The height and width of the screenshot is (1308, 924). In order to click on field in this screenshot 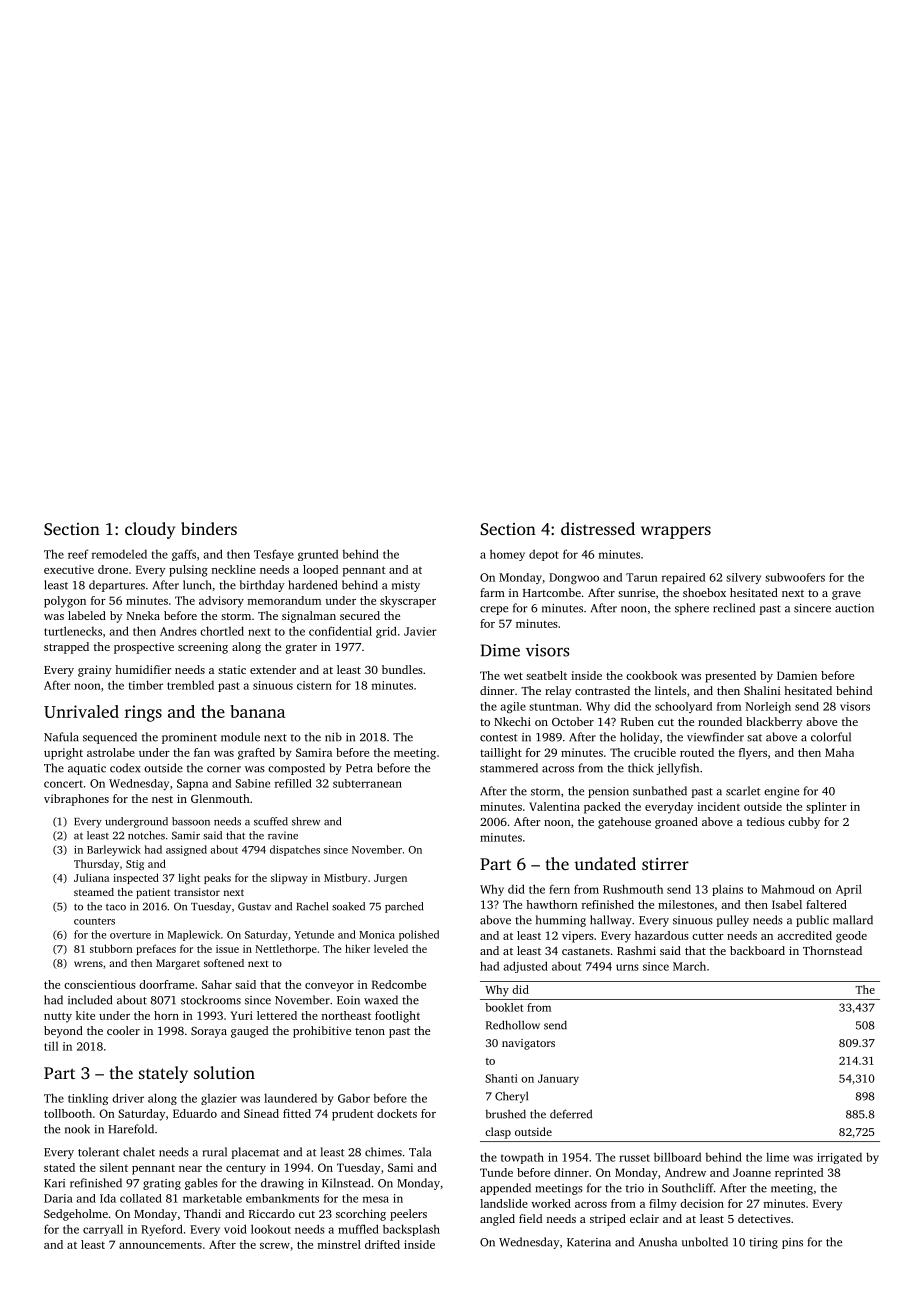, I will do `click(530, 1218)`.
